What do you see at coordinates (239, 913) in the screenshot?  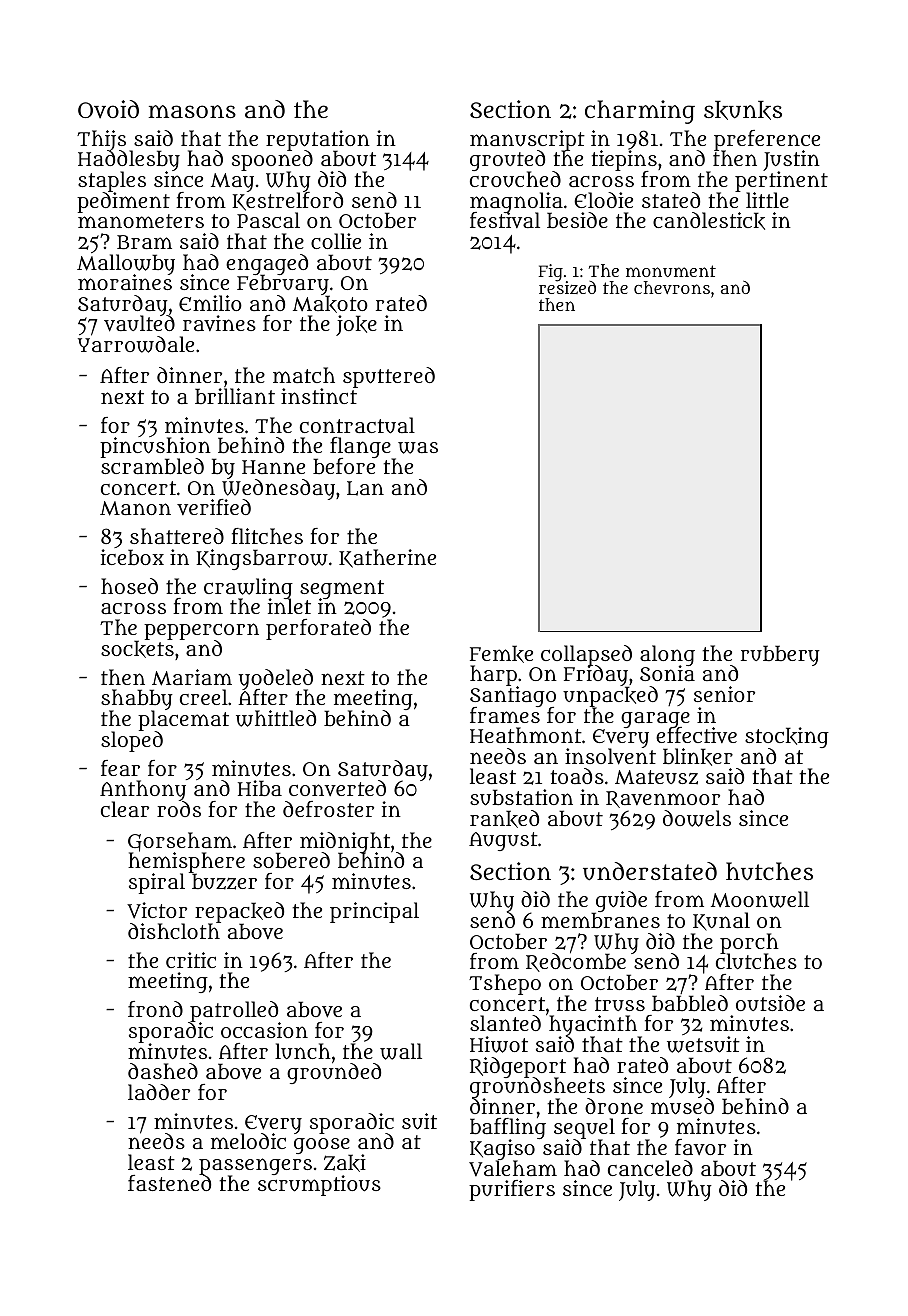 I see `repacked` at bounding box center [239, 913].
